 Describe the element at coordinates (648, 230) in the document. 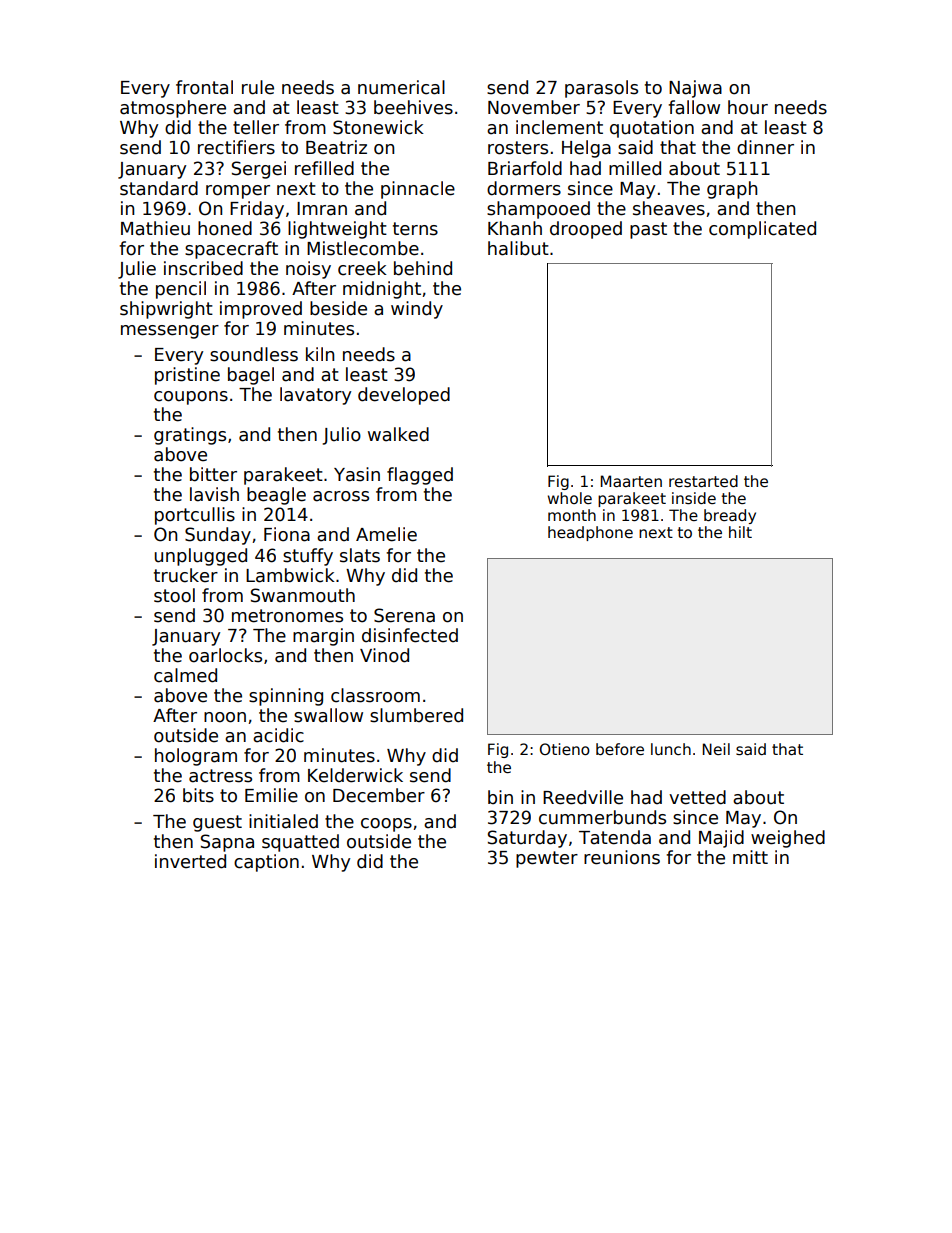

I see `past` at that location.
